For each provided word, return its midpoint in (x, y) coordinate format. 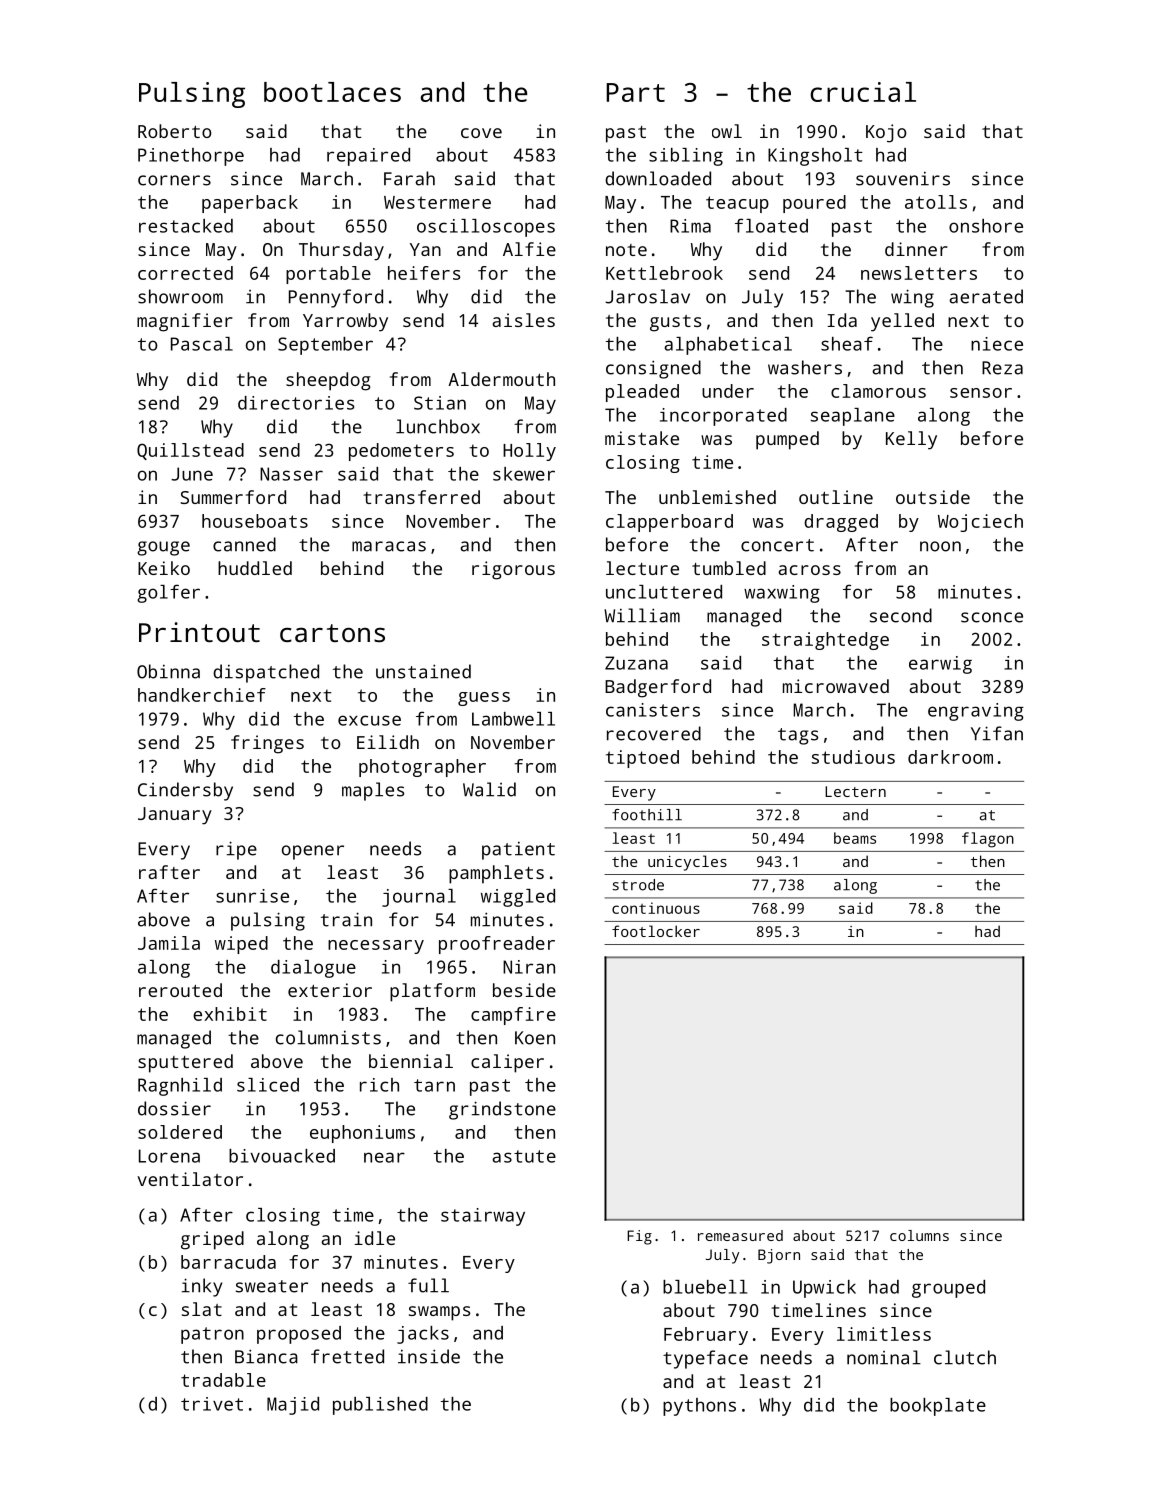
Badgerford (658, 688)
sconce (992, 617)
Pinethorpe (191, 157)
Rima (690, 226)
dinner (916, 249)
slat (202, 1309)
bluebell (705, 1287)
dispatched (266, 673)
